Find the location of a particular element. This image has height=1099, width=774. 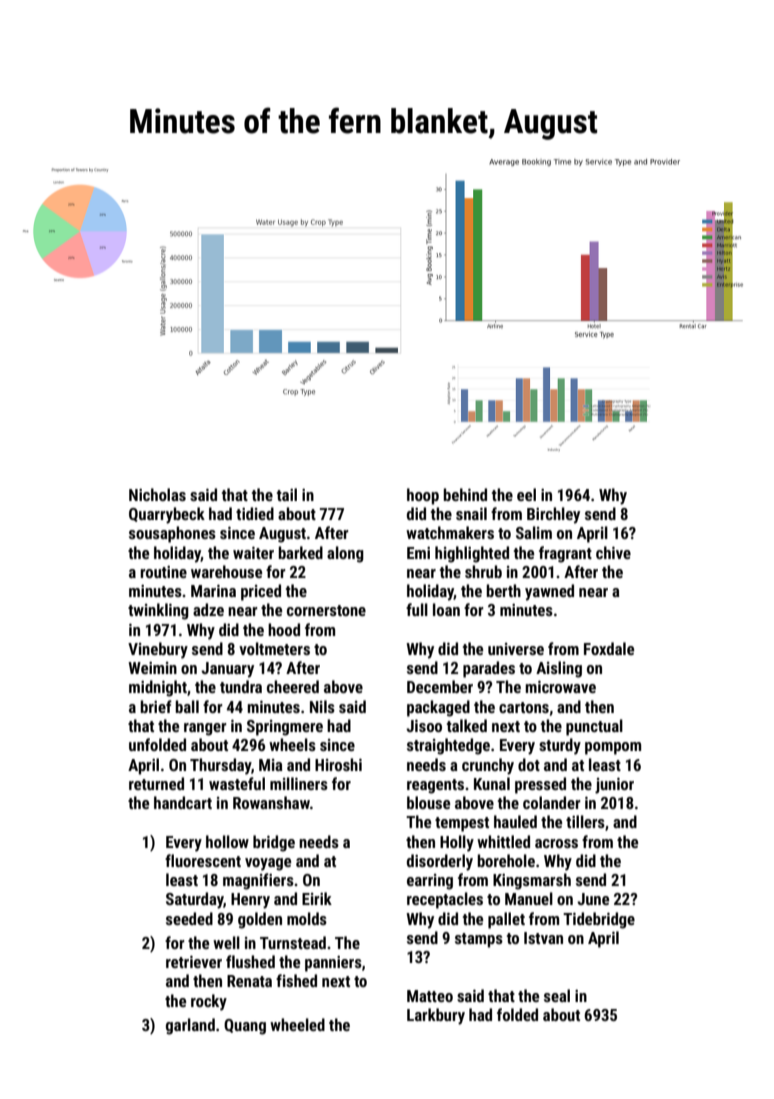

garland is located at coordinates (190, 1026).
